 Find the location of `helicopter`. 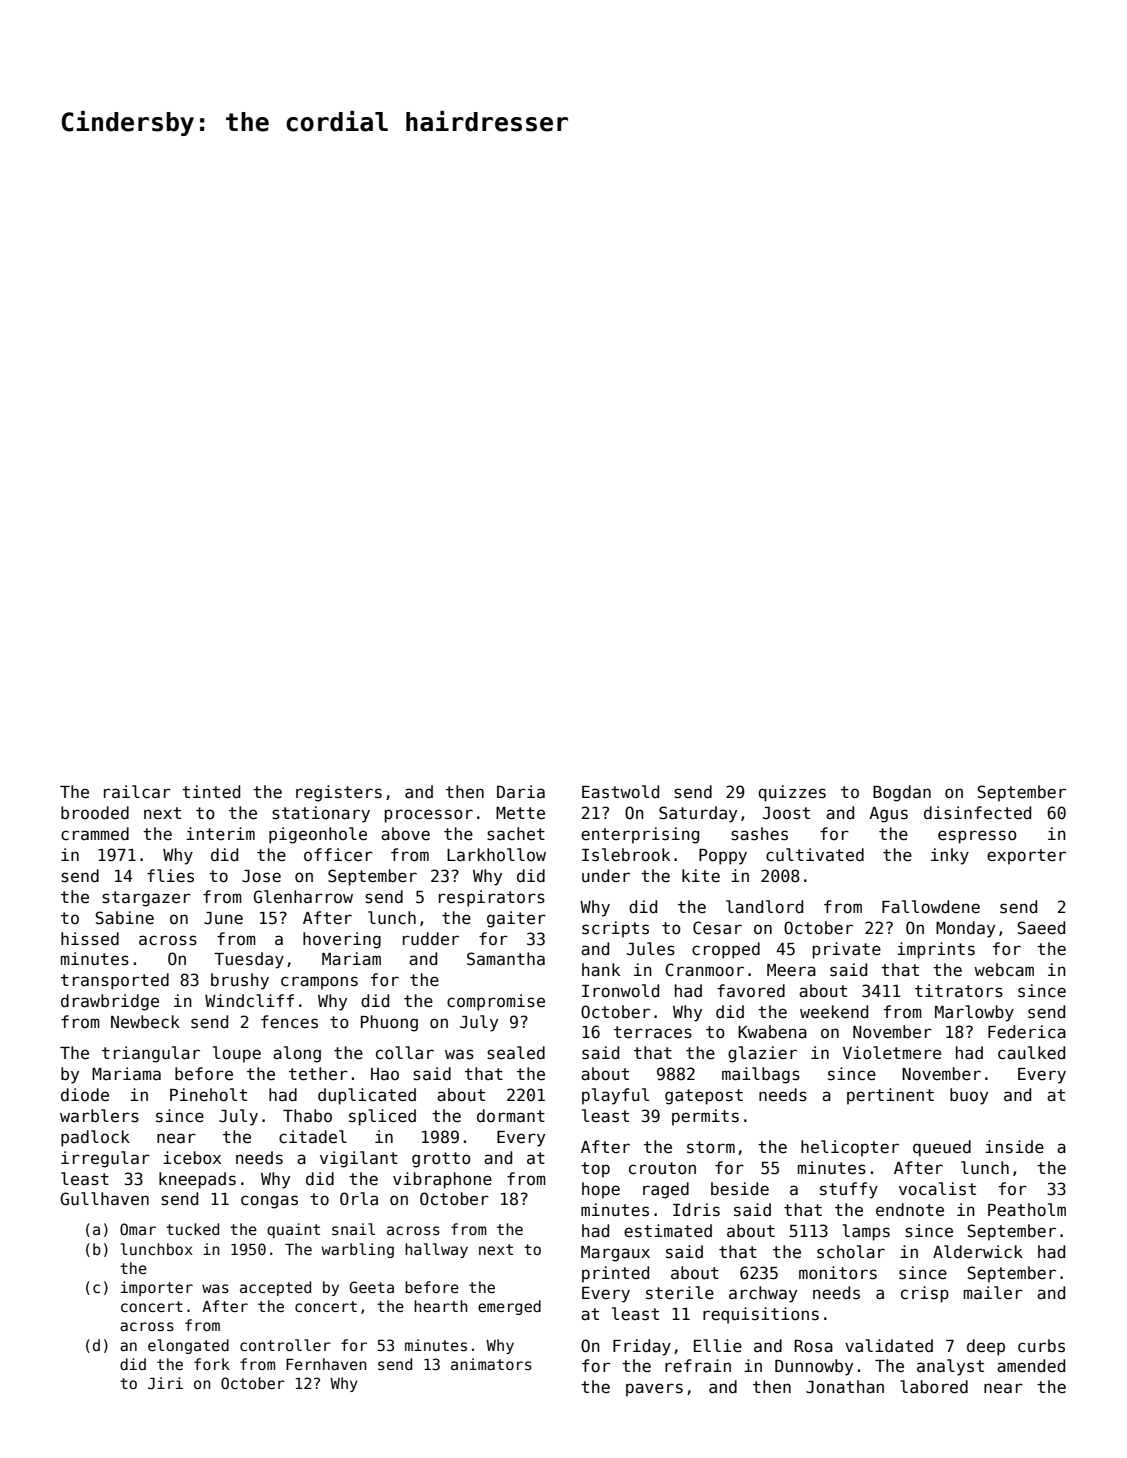

helicopter is located at coordinates (850, 1148).
